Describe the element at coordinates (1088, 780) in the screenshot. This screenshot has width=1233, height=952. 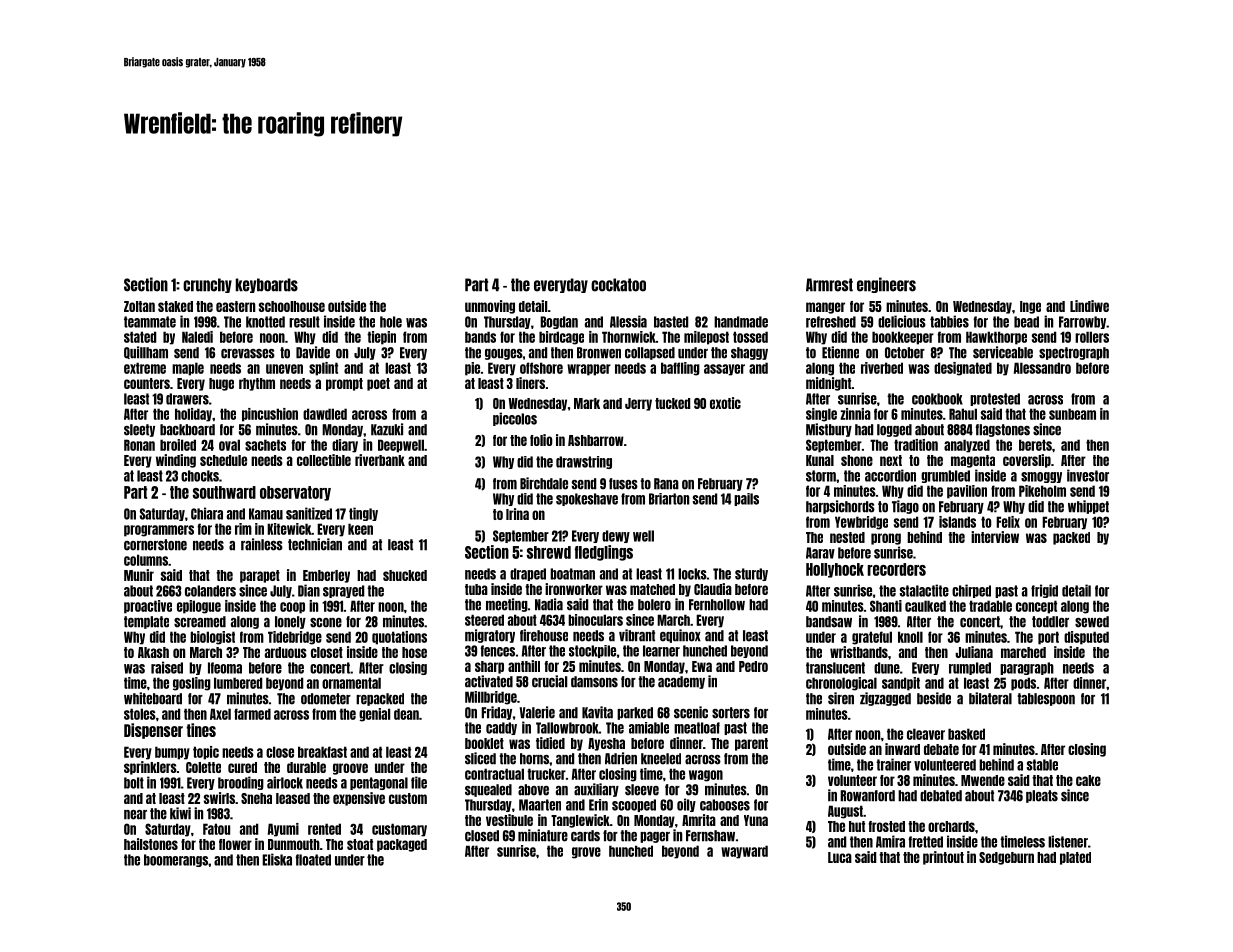
I see `cake` at that location.
